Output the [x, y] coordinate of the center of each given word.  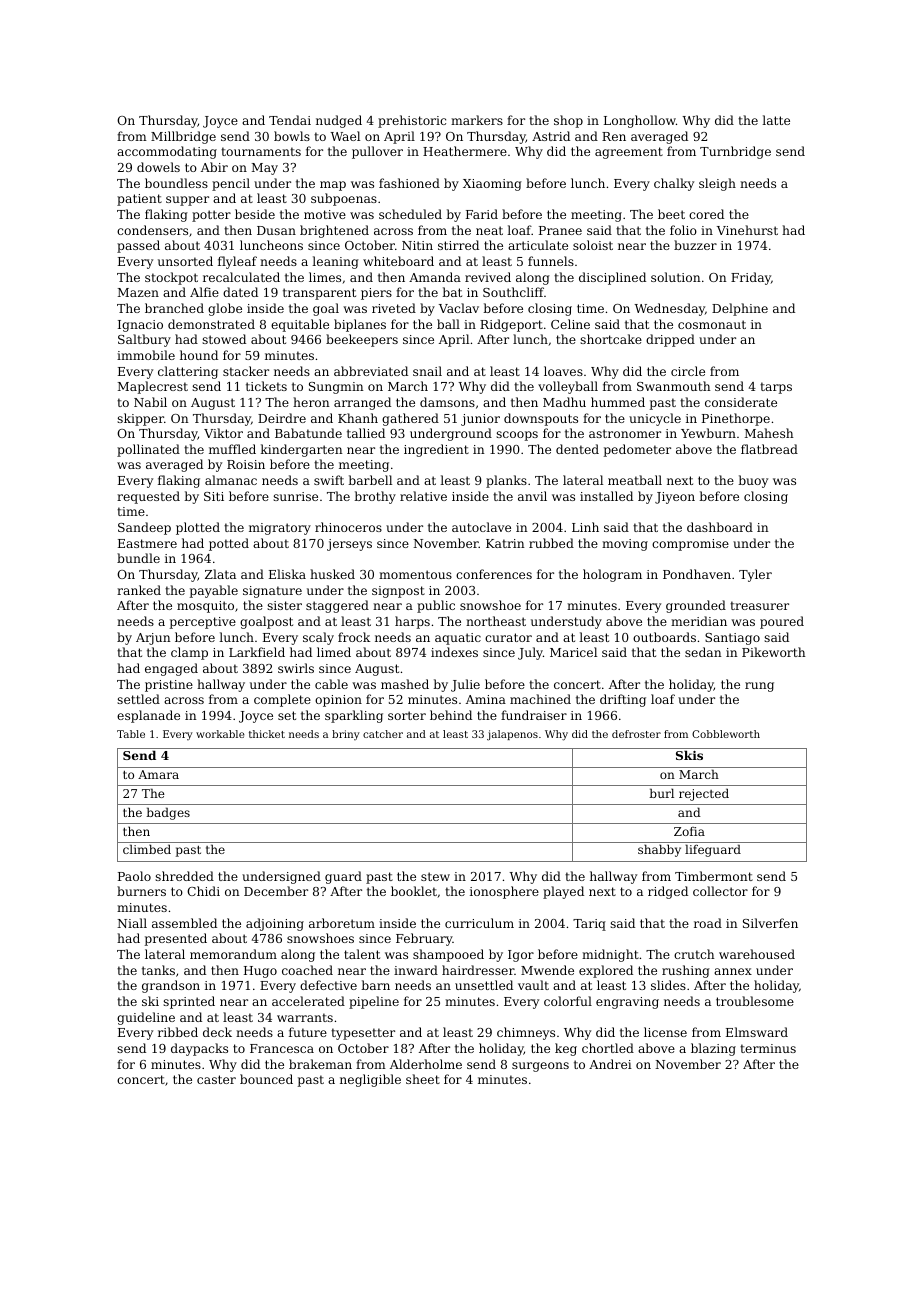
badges [168, 813]
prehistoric [412, 121]
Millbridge [183, 137]
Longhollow [640, 121]
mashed [405, 684]
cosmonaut [712, 324]
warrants [305, 1017]
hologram [612, 575]
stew [435, 876]
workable [220, 734]
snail [427, 371]
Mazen [138, 292]
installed [606, 496]
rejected [704, 794]
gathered [410, 419]
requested [148, 497]
